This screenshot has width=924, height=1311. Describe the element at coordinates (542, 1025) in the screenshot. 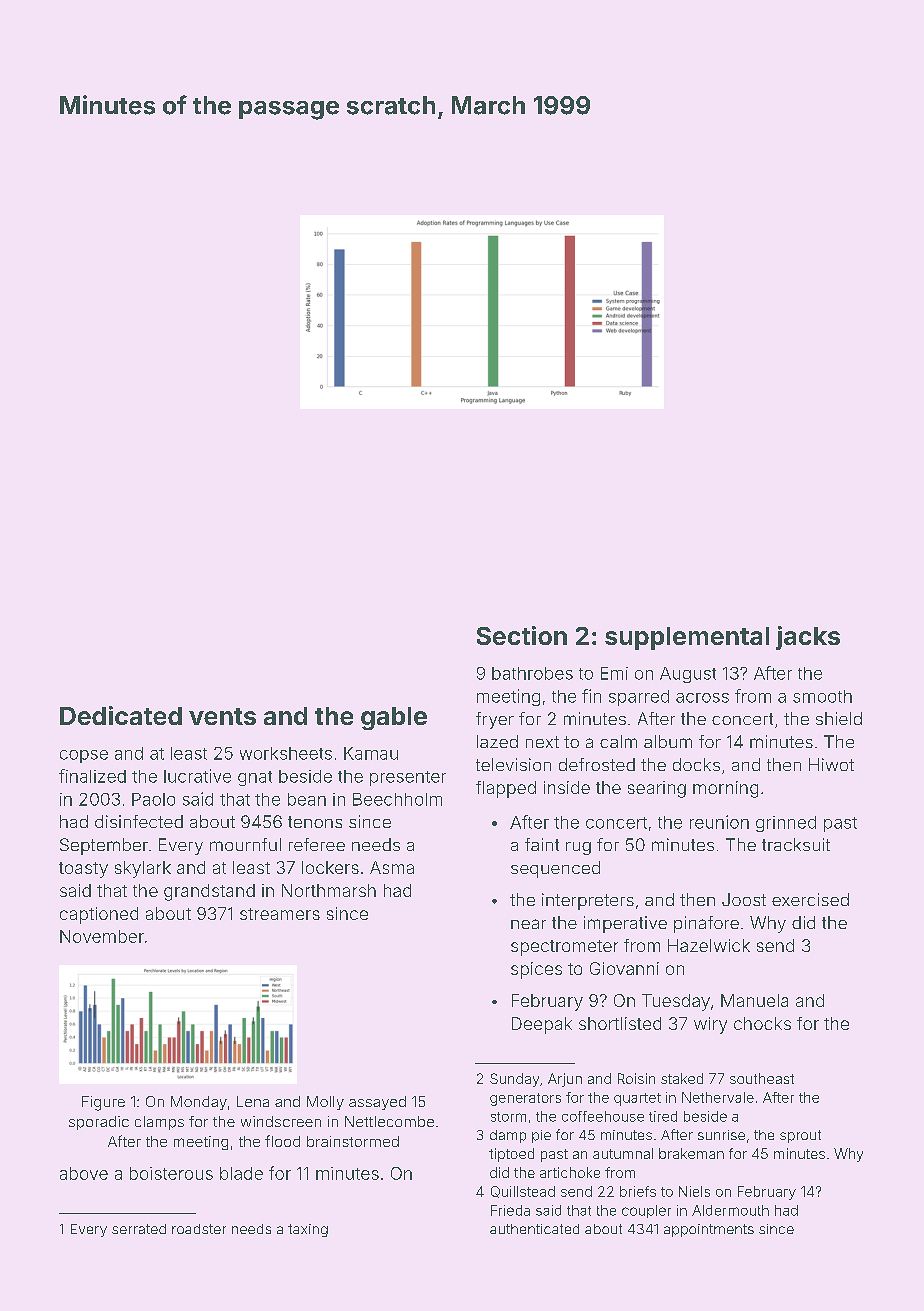

I see `Deepak` at that location.
